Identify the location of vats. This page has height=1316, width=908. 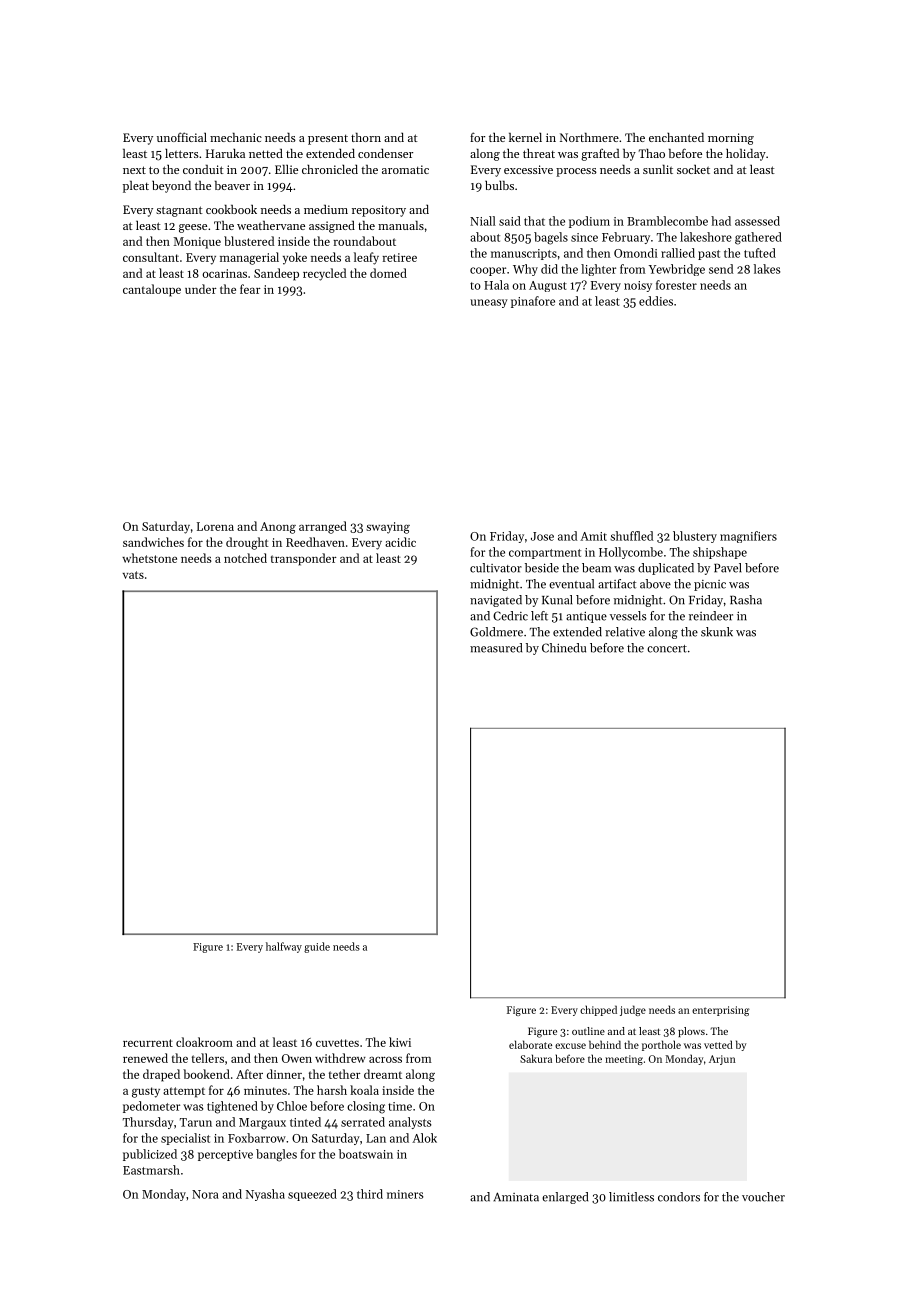
(133, 575).
